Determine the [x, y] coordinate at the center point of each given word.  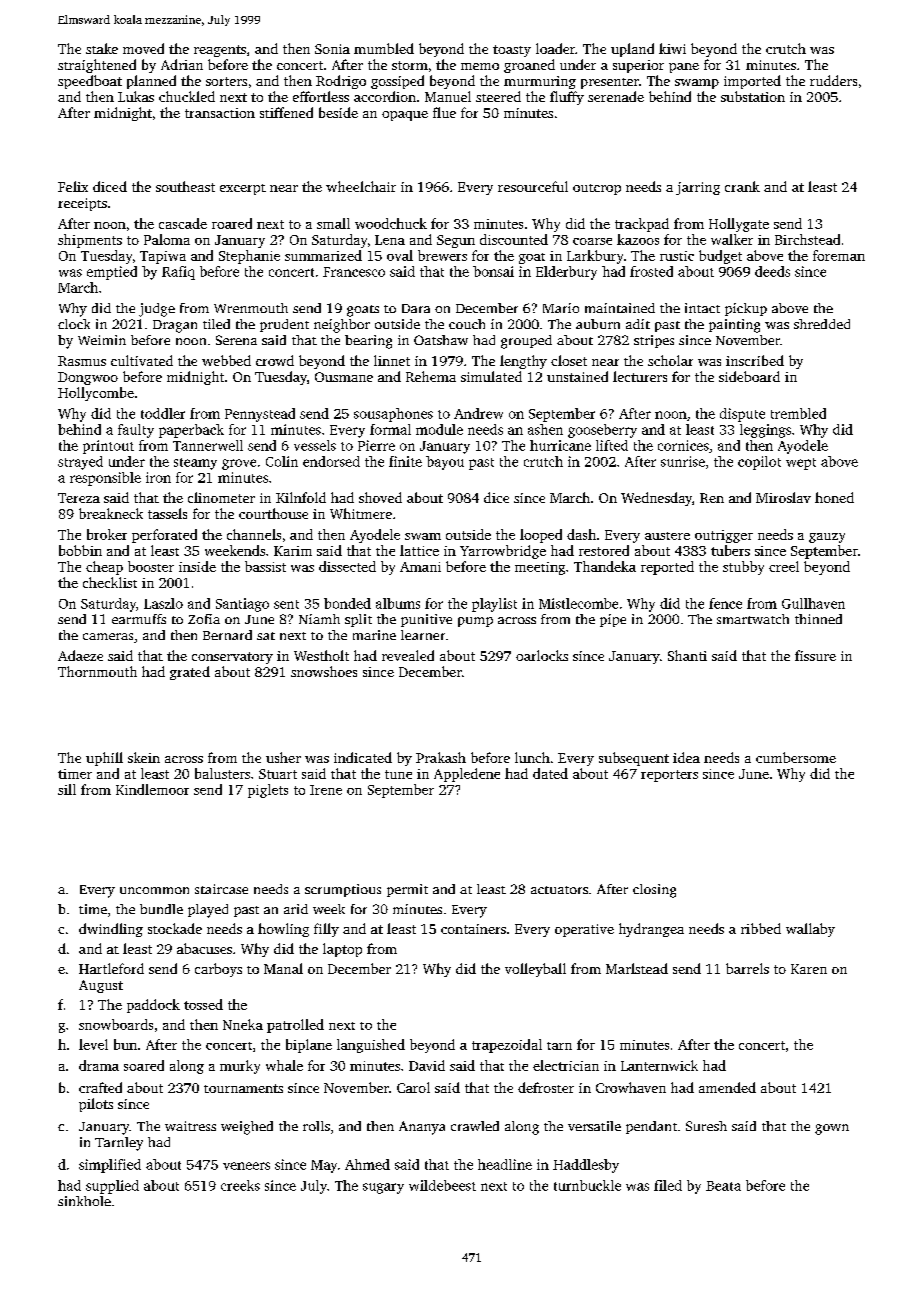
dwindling [111, 930]
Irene [326, 790]
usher [283, 757]
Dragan [175, 326]
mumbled [384, 48]
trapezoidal [507, 1046]
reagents [220, 51]
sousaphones [393, 415]
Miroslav [783, 497]
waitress [190, 1126]
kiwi [672, 48]
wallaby [810, 930]
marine [374, 635]
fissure [815, 655]
